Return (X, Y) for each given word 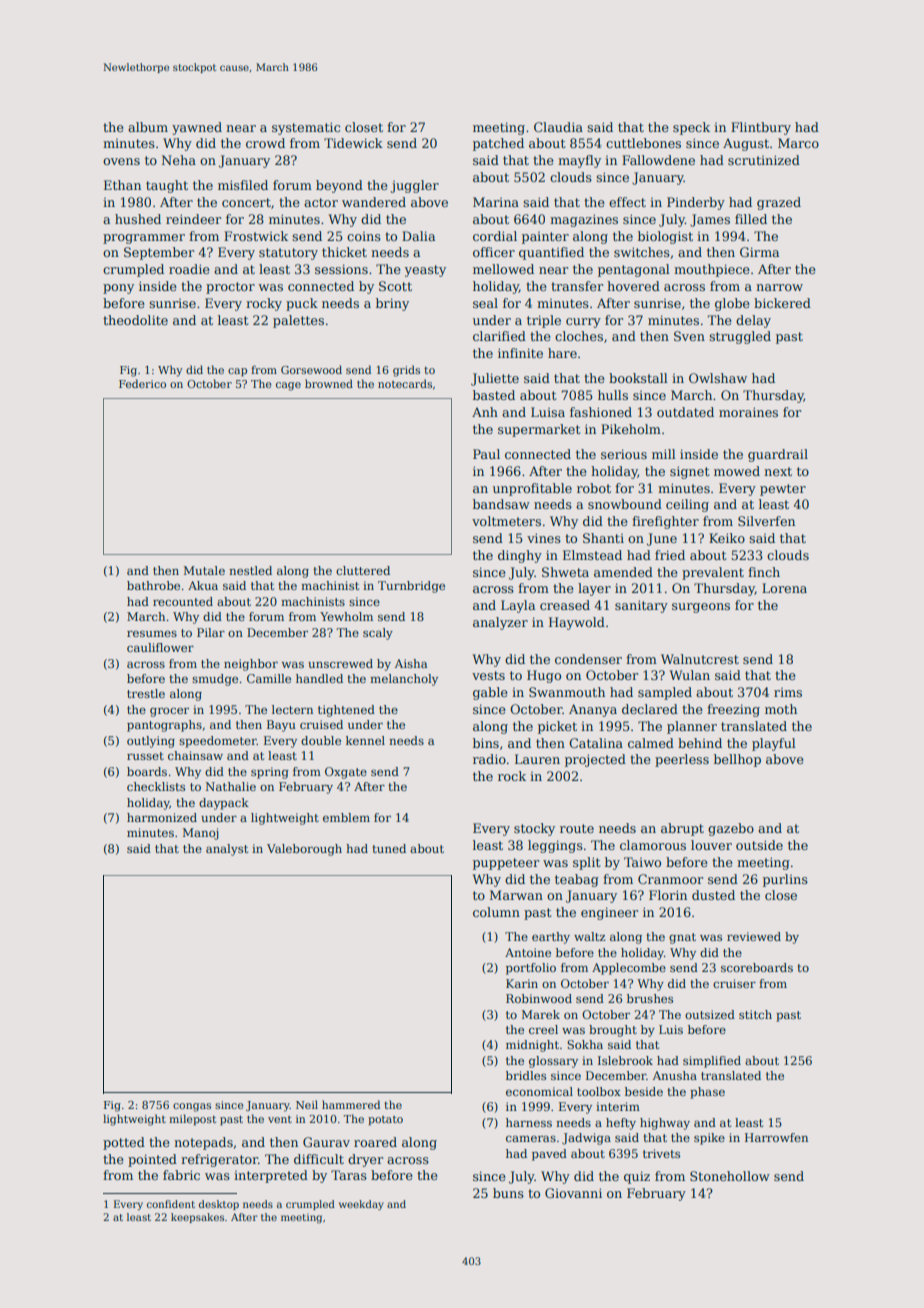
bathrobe (153, 585)
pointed (152, 1160)
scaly (378, 634)
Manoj (201, 834)
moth (781, 709)
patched (498, 144)
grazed (779, 203)
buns (508, 1193)
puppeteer (506, 864)
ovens (121, 161)
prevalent (713, 573)
